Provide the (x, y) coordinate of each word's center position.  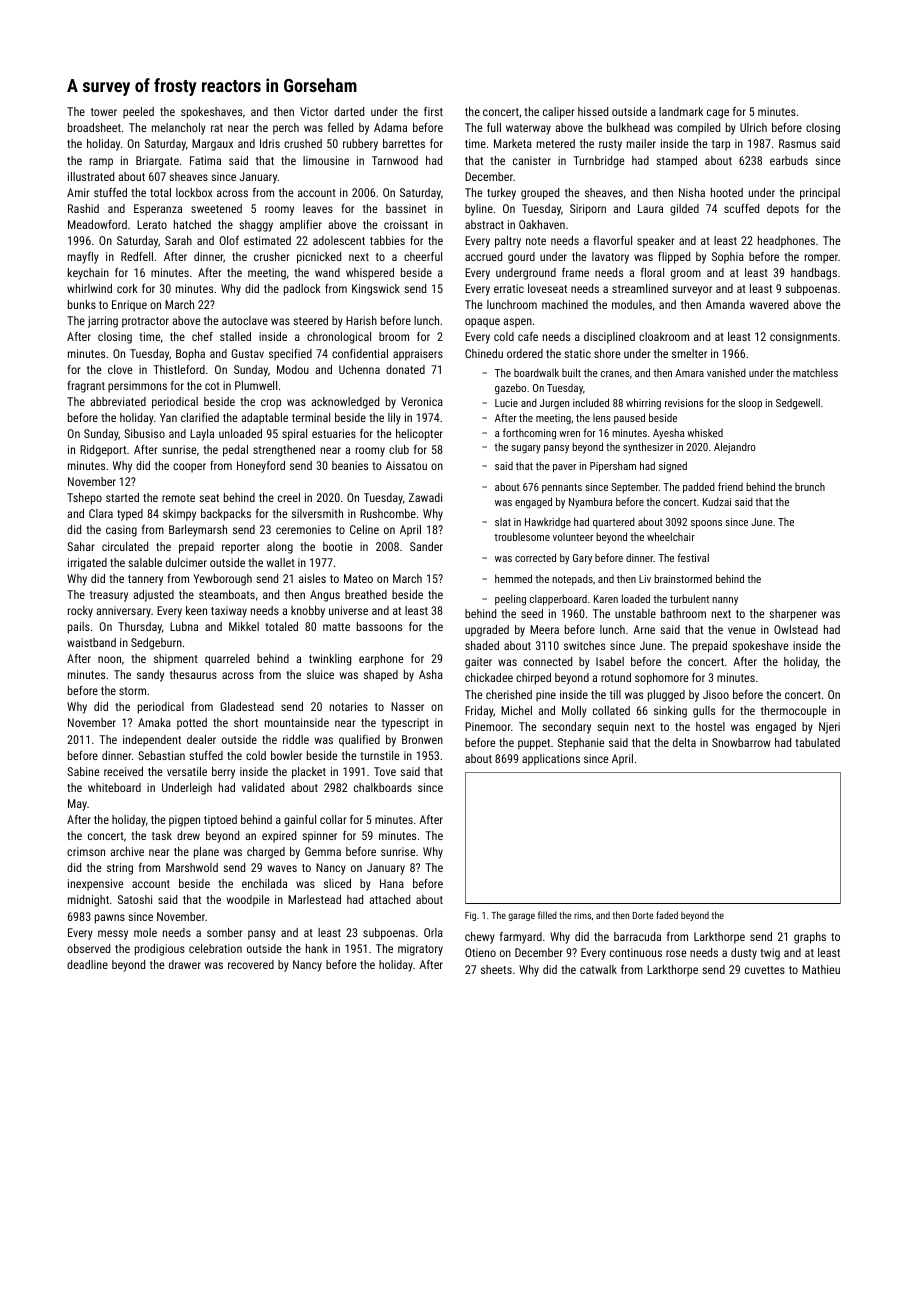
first (433, 111)
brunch (810, 487)
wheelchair (671, 536)
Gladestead (247, 706)
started (122, 497)
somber (224, 932)
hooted (727, 192)
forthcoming (529, 434)
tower (104, 112)
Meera (544, 629)
